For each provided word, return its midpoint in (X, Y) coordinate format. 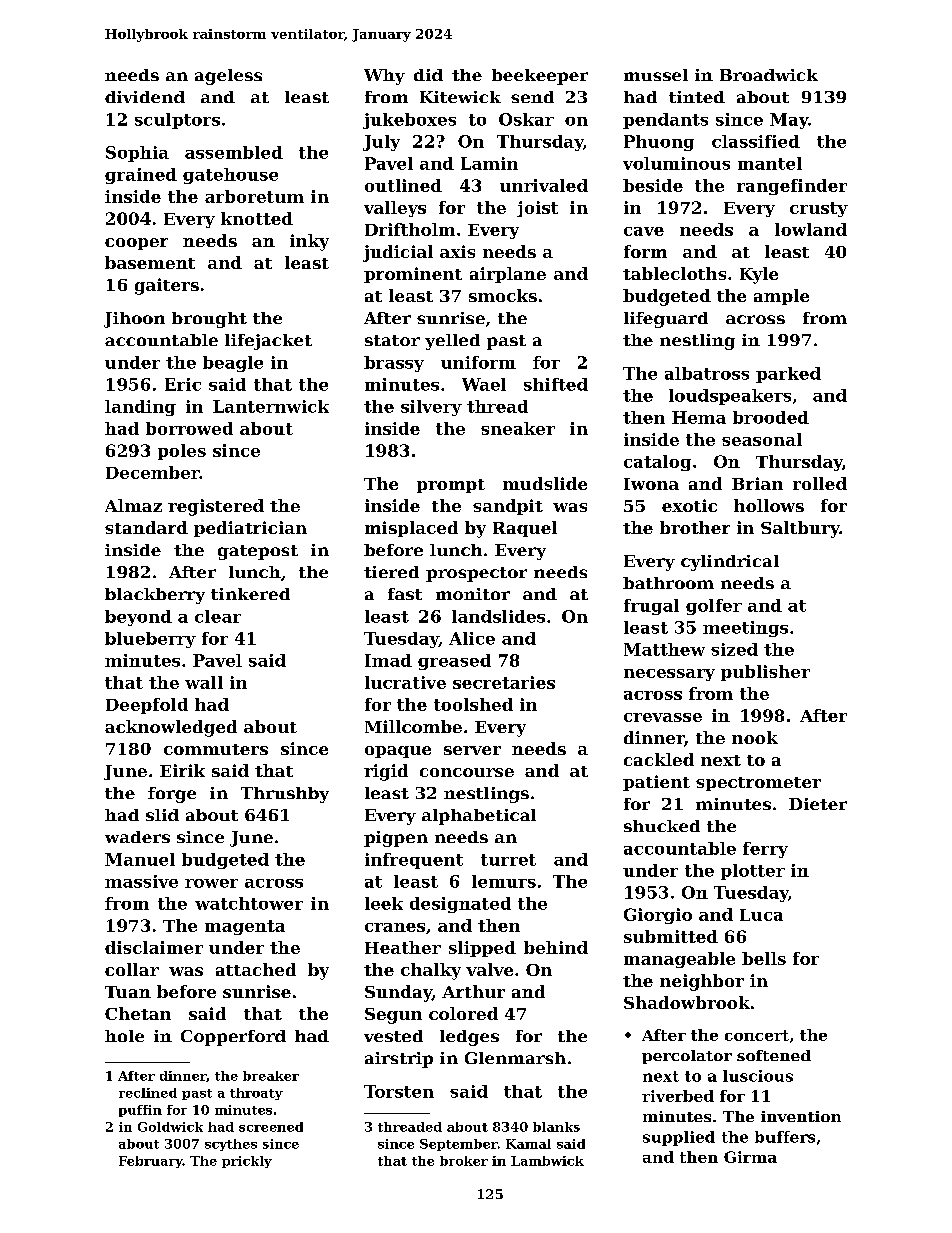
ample (781, 297)
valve (489, 969)
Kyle (759, 275)
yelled (452, 342)
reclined (148, 1093)
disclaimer (154, 947)
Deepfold (147, 706)
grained (141, 176)
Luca (761, 915)
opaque (398, 752)
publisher (765, 673)
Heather (403, 947)
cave (644, 231)
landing (140, 408)
